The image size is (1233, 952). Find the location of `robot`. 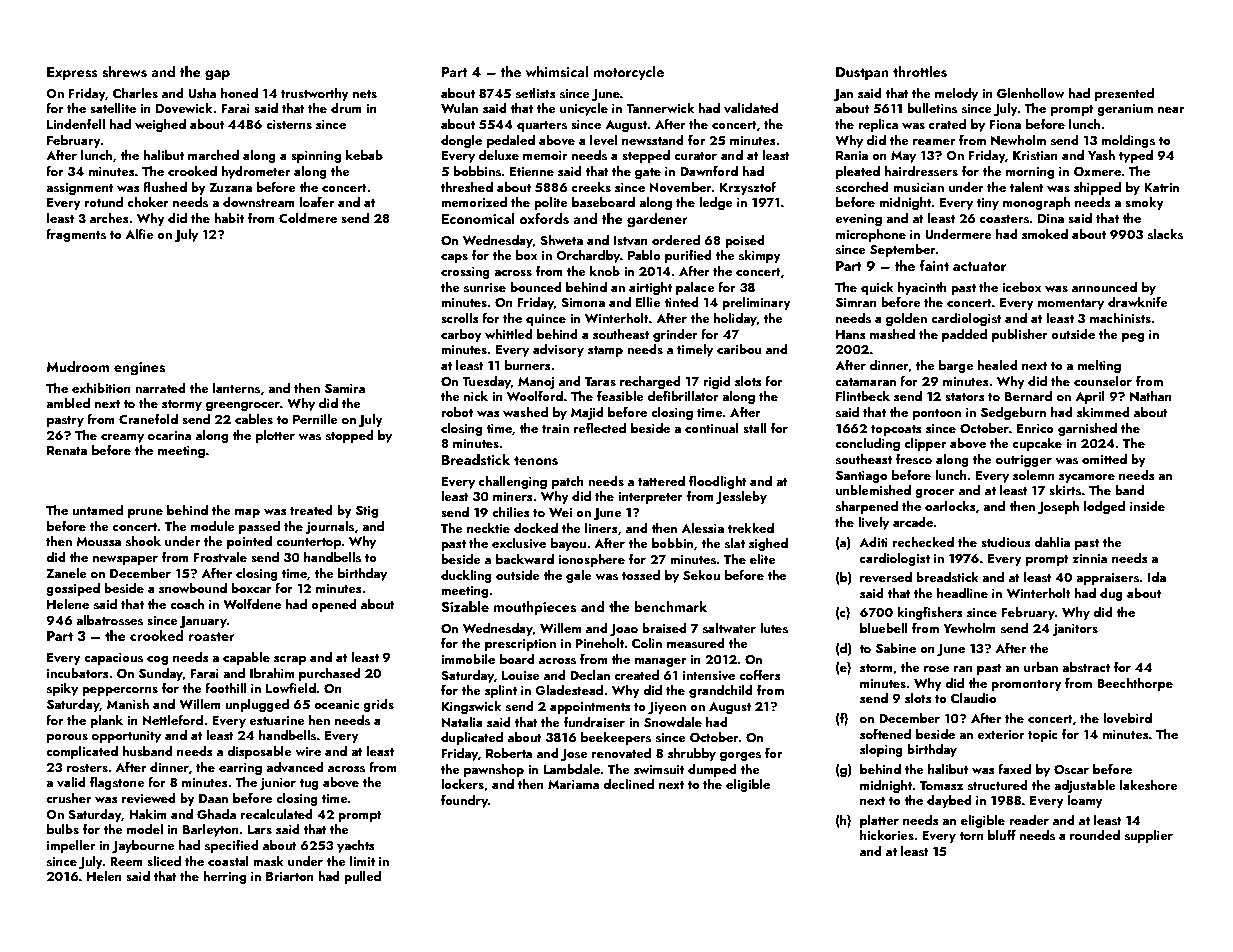

robot is located at coordinates (457, 412).
